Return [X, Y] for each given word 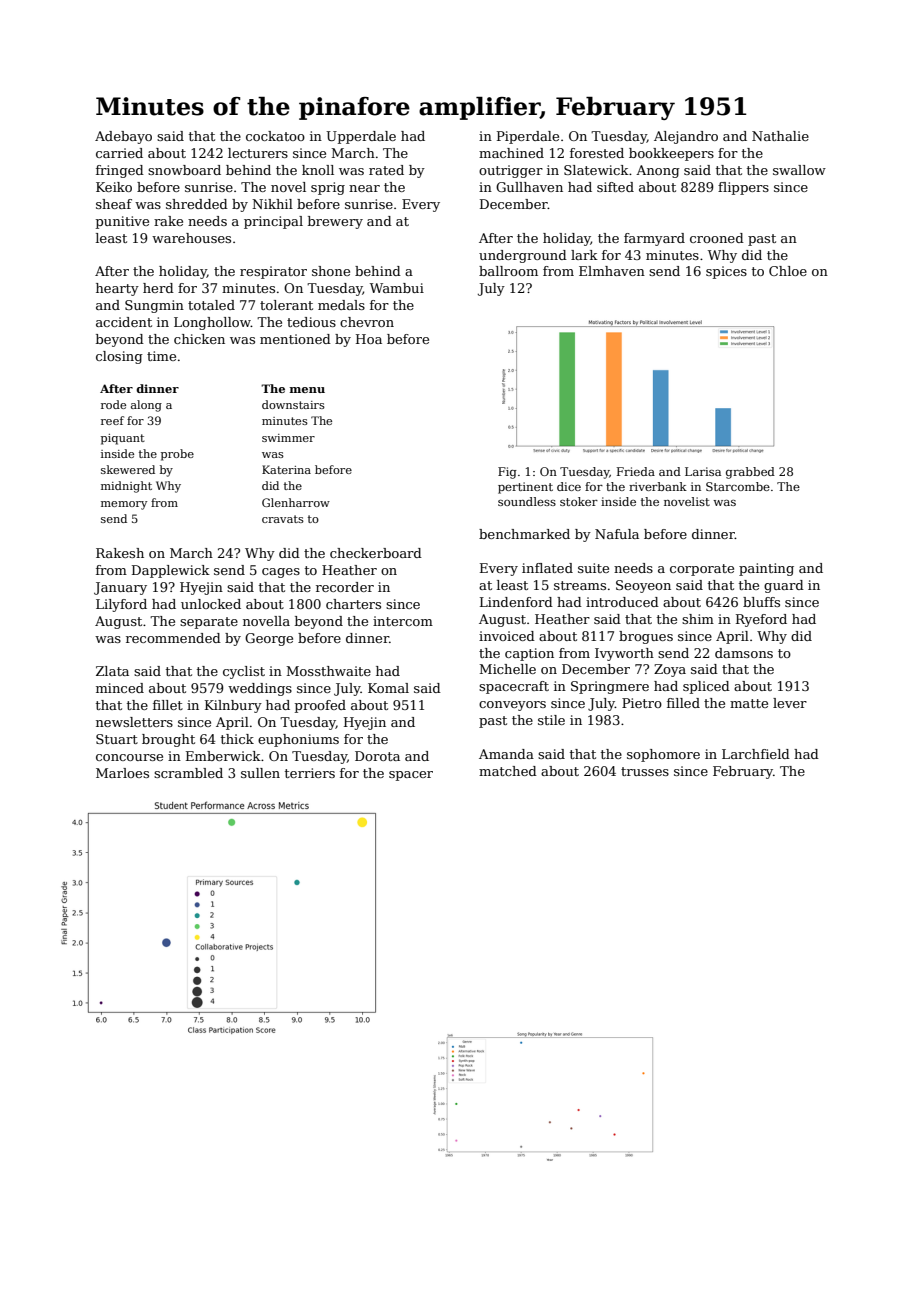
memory [124, 505]
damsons [744, 653]
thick [237, 739]
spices [726, 272]
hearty [117, 289]
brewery [335, 222]
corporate [702, 570]
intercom [403, 621]
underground [523, 256]
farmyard [654, 239]
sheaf [114, 204]
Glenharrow [296, 502]
